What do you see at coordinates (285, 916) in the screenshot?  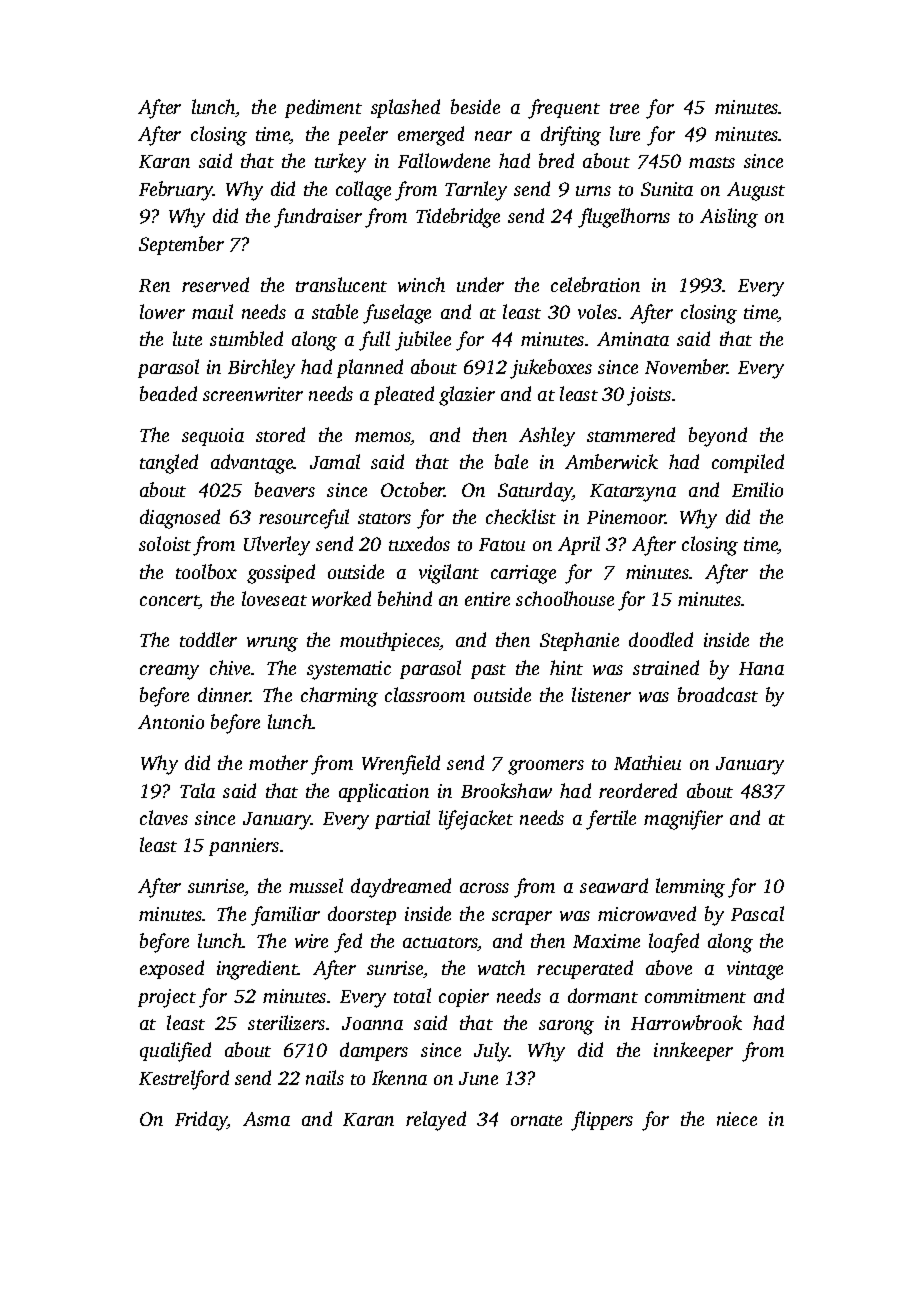 I see `familiar` at bounding box center [285, 916].
